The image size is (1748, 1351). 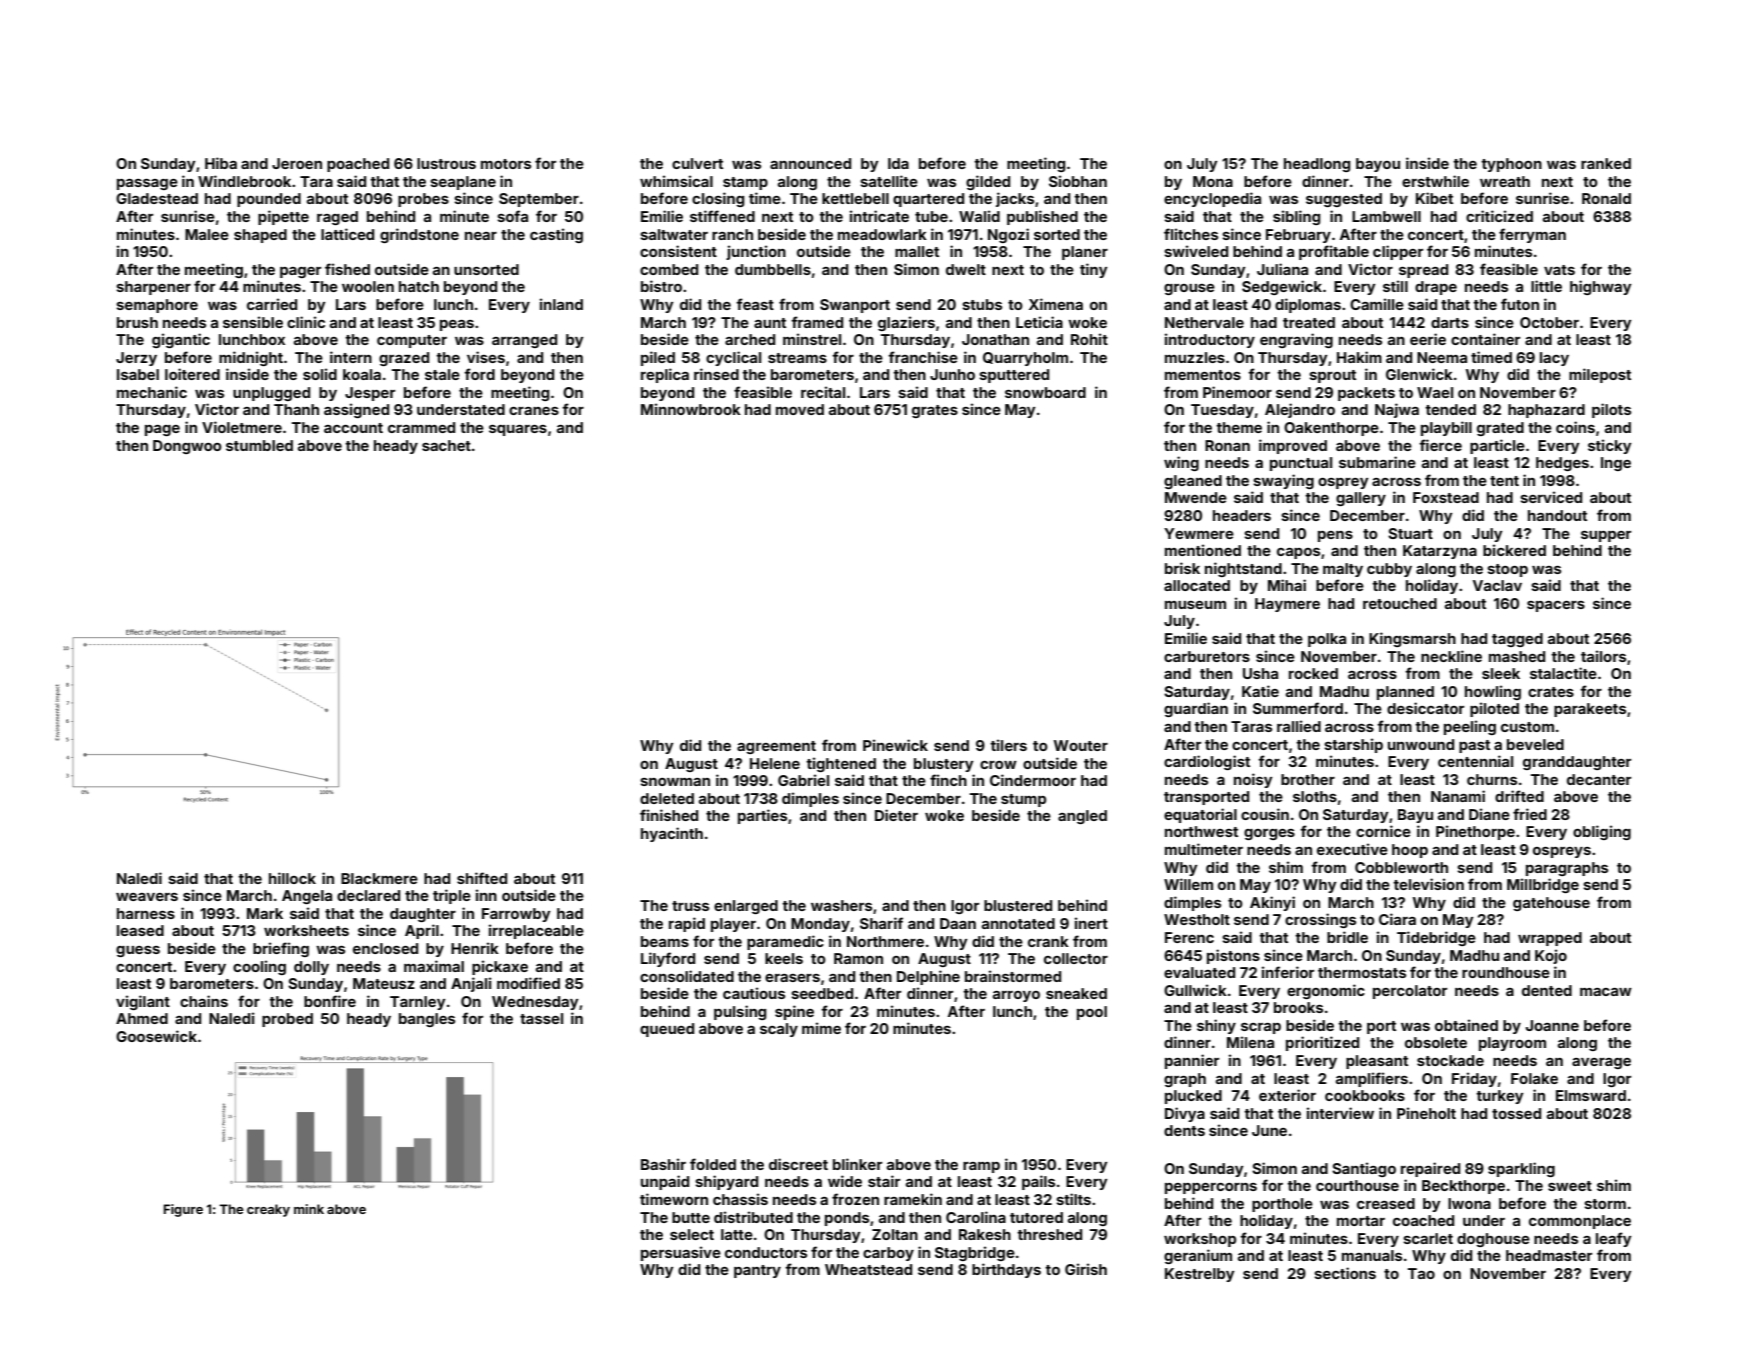 What do you see at coordinates (691, 409) in the image?
I see `Minnowbrook` at bounding box center [691, 409].
